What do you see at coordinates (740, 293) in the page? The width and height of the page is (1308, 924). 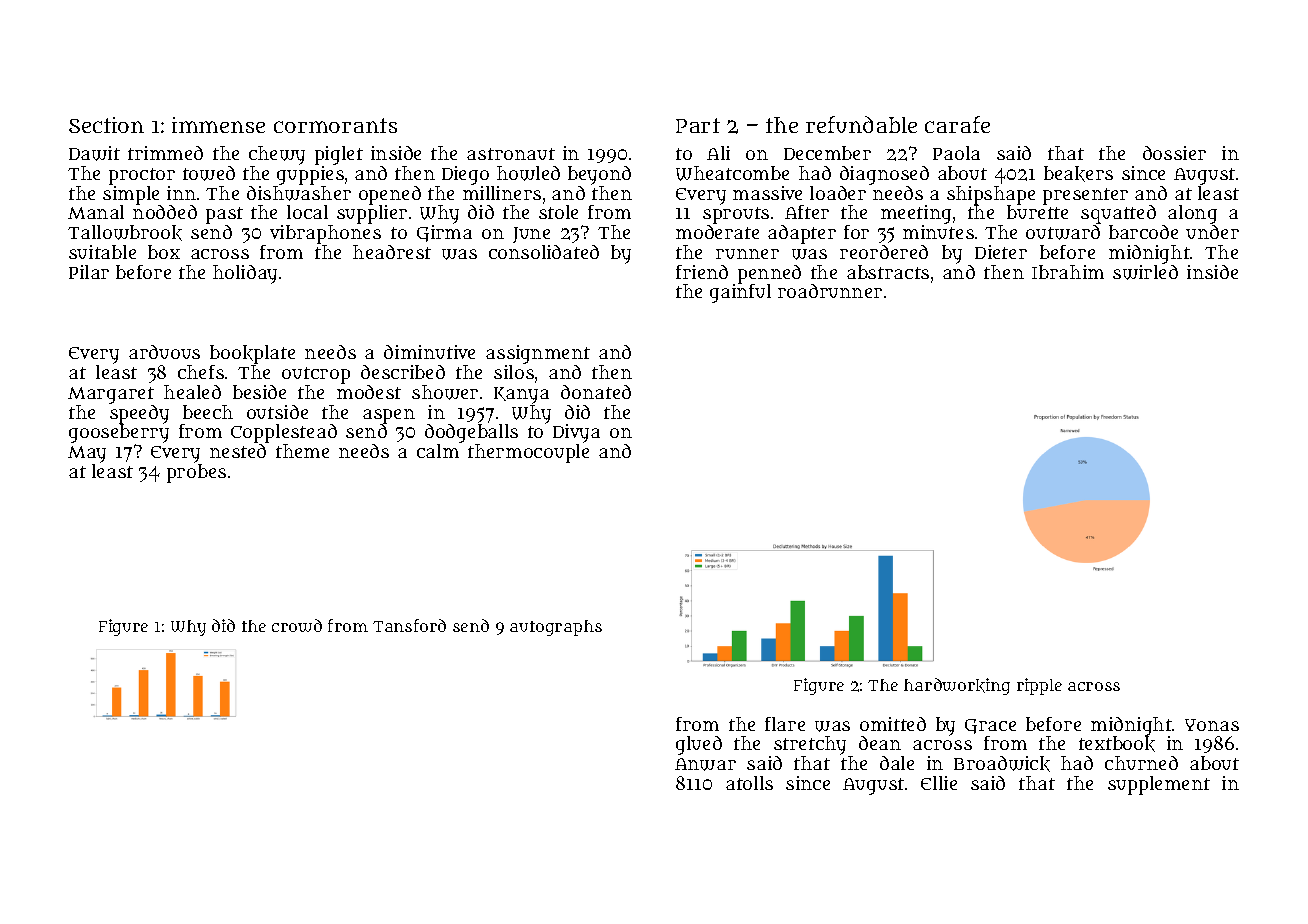 I see `gainful` at bounding box center [740, 293].
